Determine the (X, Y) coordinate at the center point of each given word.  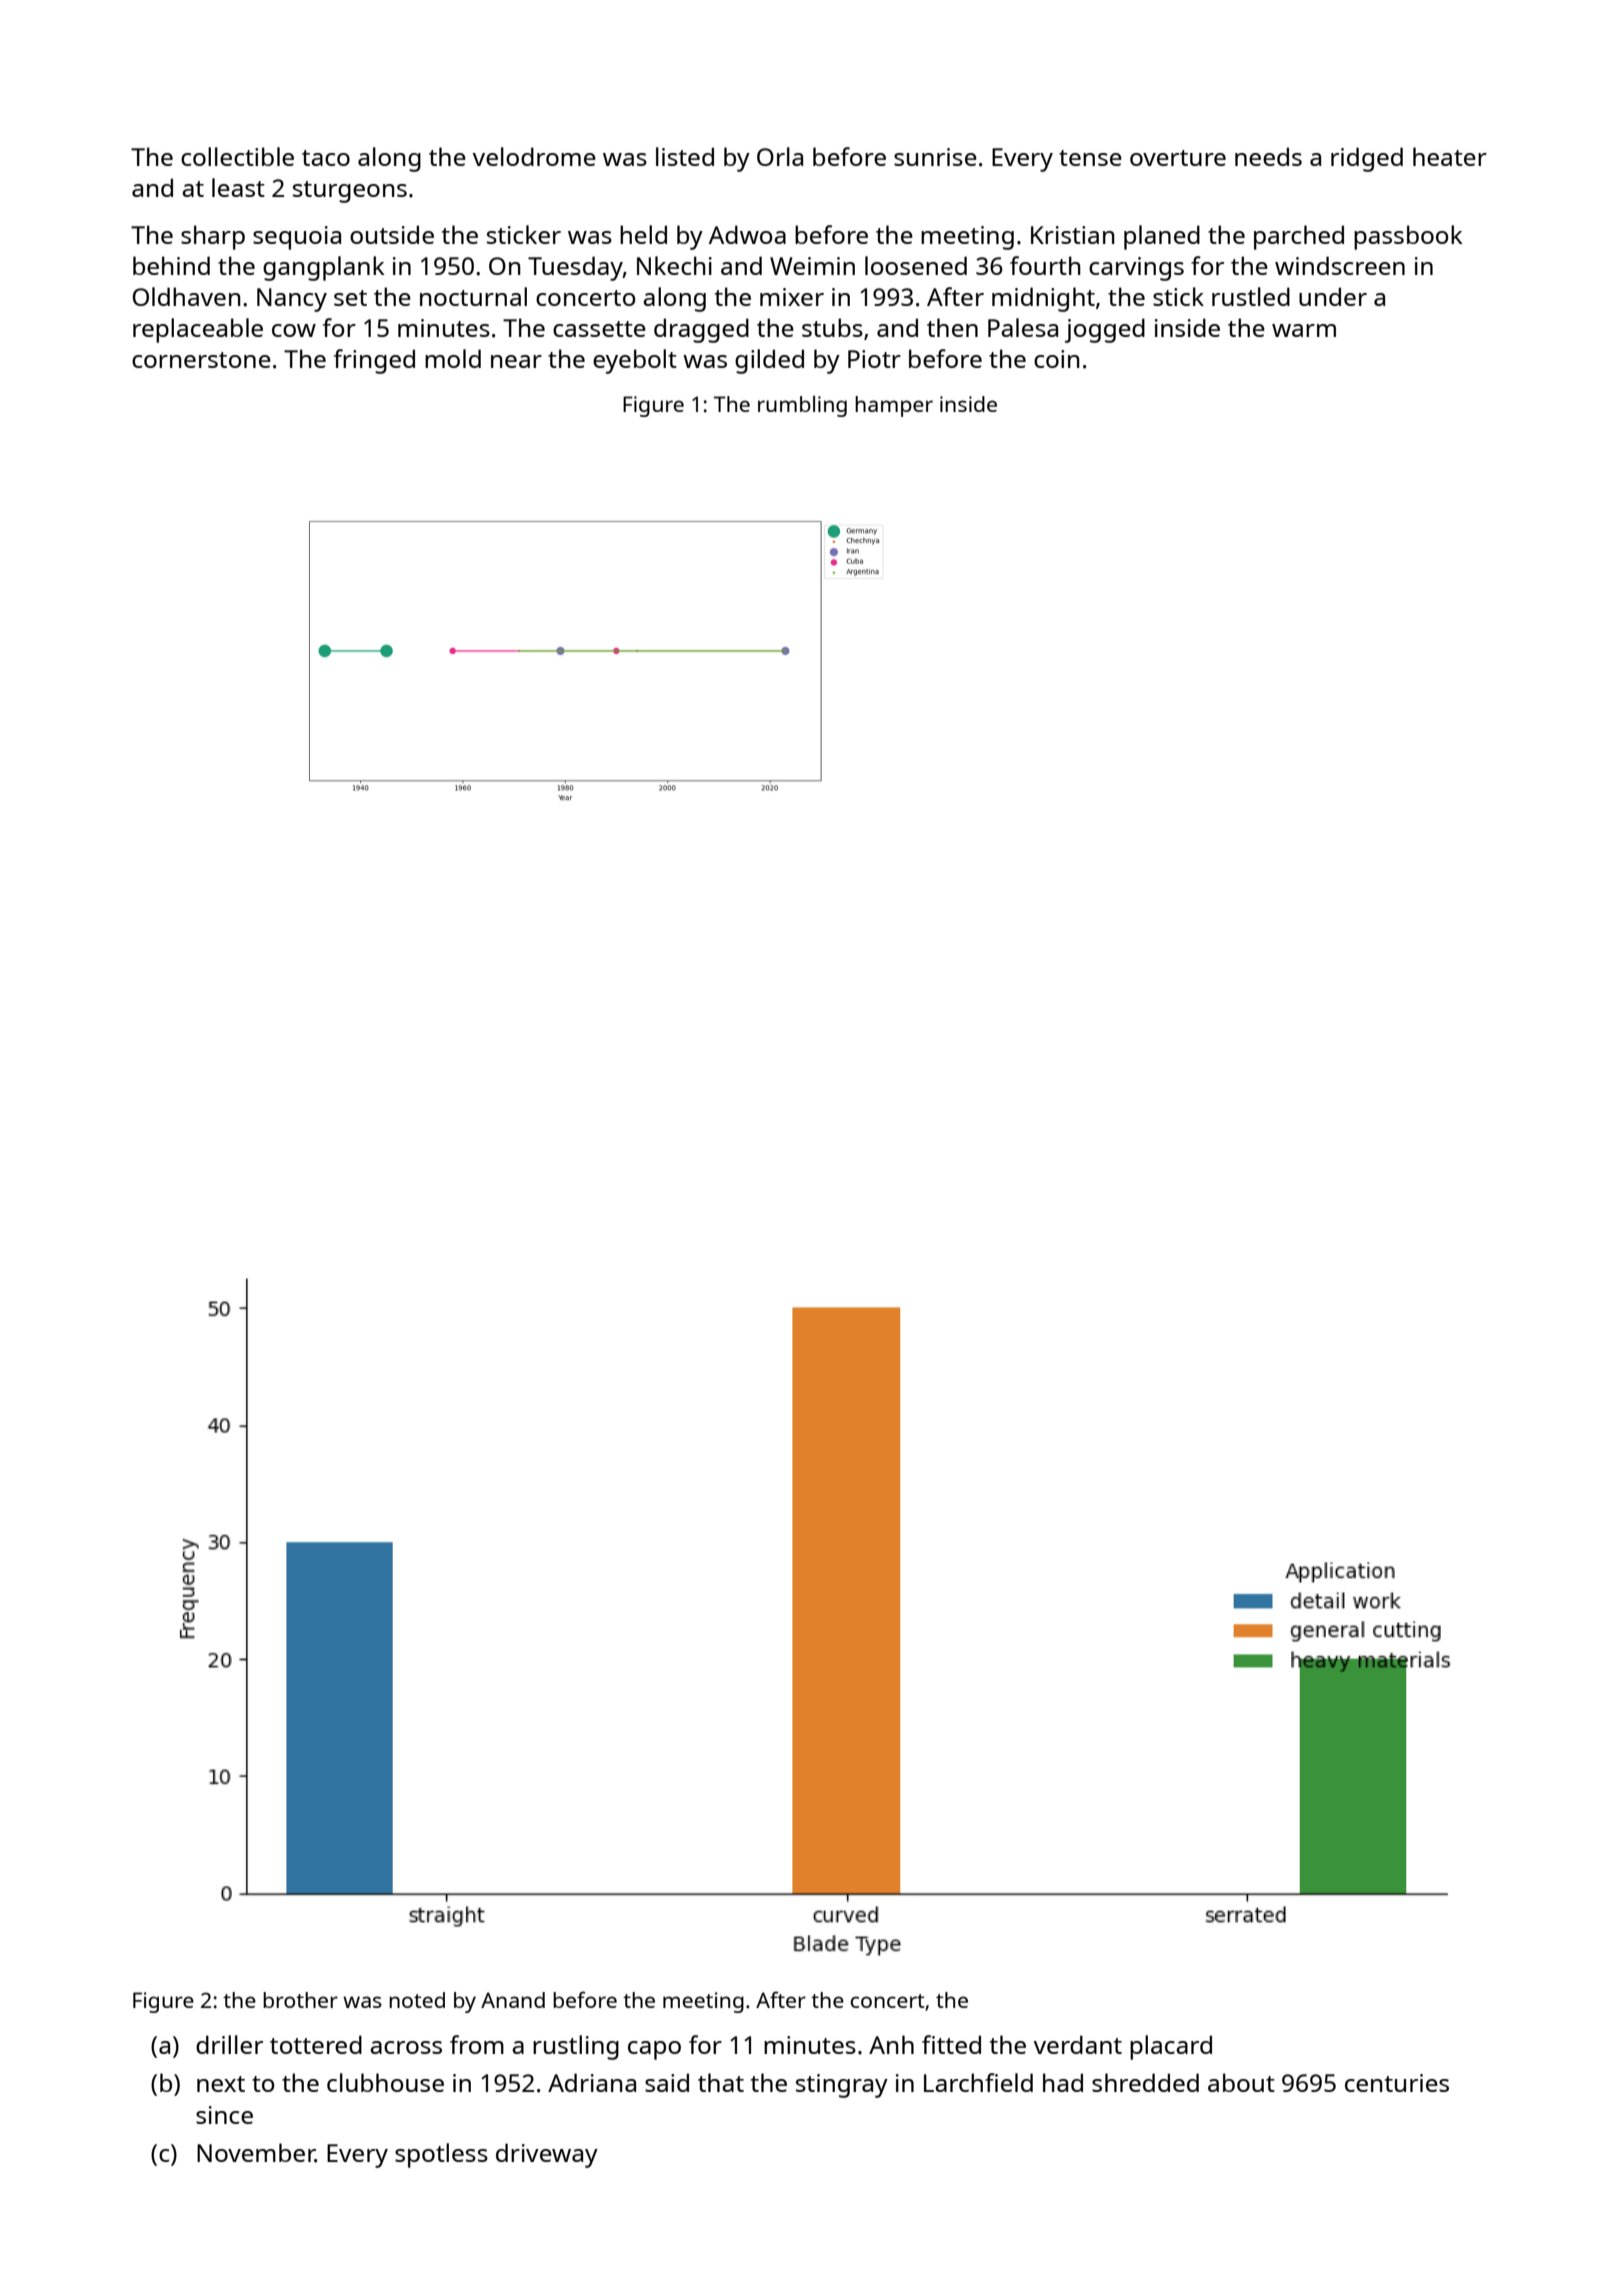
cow (294, 330)
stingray (842, 2086)
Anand (513, 2000)
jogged (1105, 330)
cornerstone (201, 360)
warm (1304, 330)
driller (229, 2044)
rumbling (802, 406)
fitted (951, 2044)
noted (417, 2000)
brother (300, 2000)
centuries (1397, 2083)
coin (1057, 359)
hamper (894, 406)
